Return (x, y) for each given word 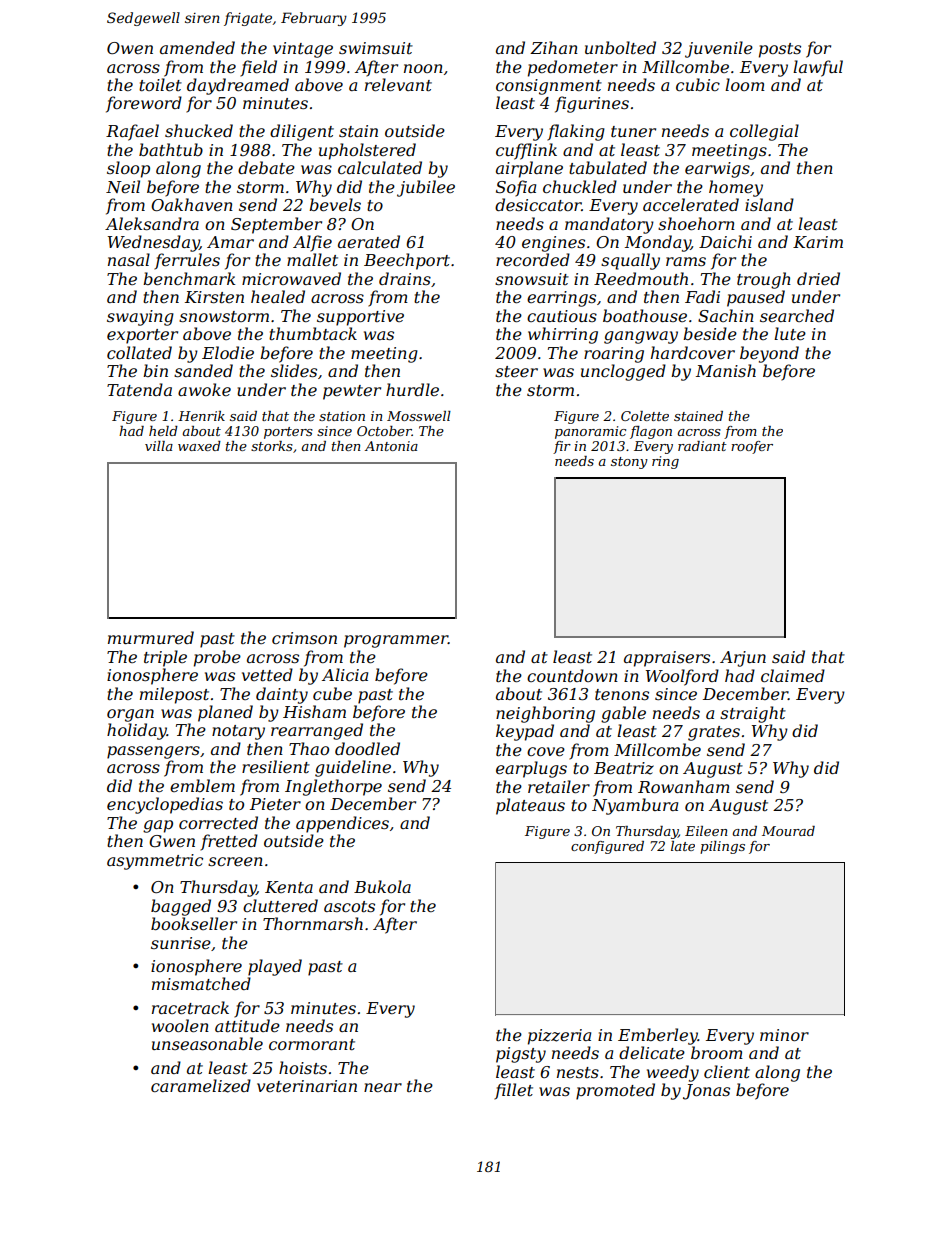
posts (780, 50)
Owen (130, 48)
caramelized (201, 1086)
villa (159, 446)
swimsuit (376, 48)
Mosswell (419, 416)
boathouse (645, 315)
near (383, 1087)
